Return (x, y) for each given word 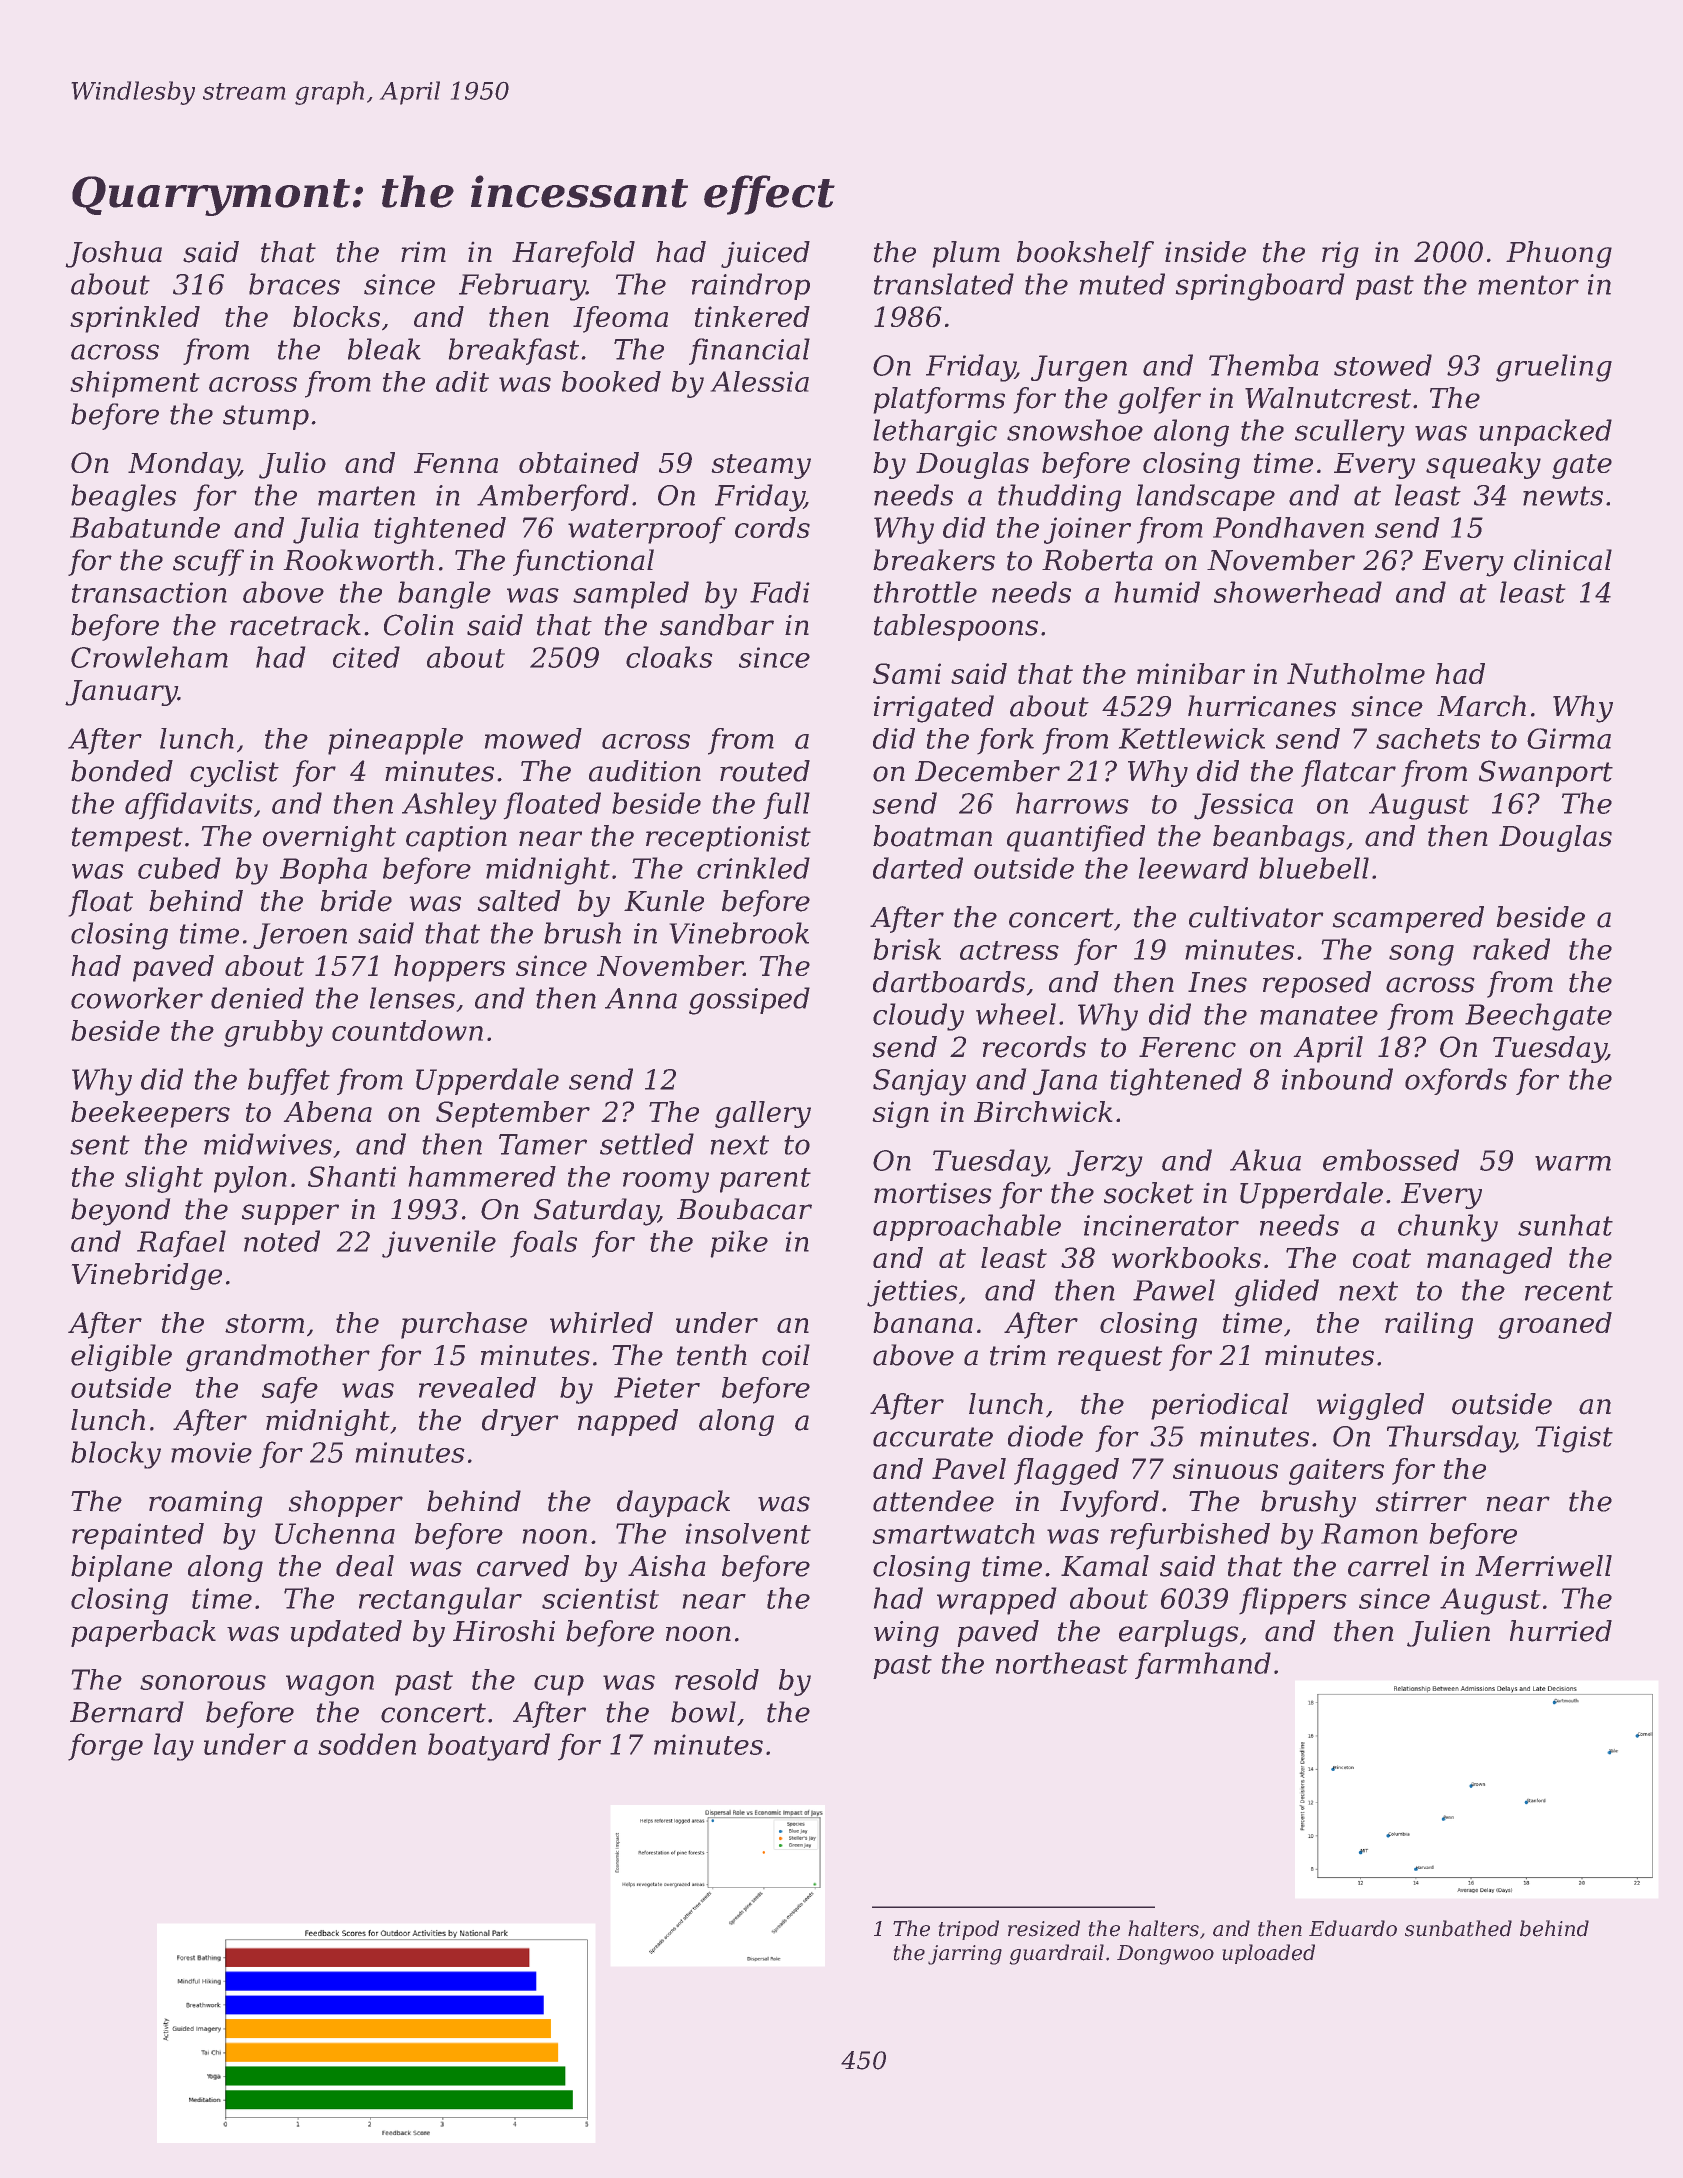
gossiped (749, 1001)
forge (105, 1747)
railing (1429, 1325)
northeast (1062, 1663)
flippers (1293, 1601)
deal (365, 1566)
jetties (912, 1293)
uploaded (1268, 1954)
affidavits (189, 806)
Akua (1265, 1160)
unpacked (1545, 432)
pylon (250, 1179)
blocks (336, 316)
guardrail (1056, 1954)
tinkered (752, 316)
